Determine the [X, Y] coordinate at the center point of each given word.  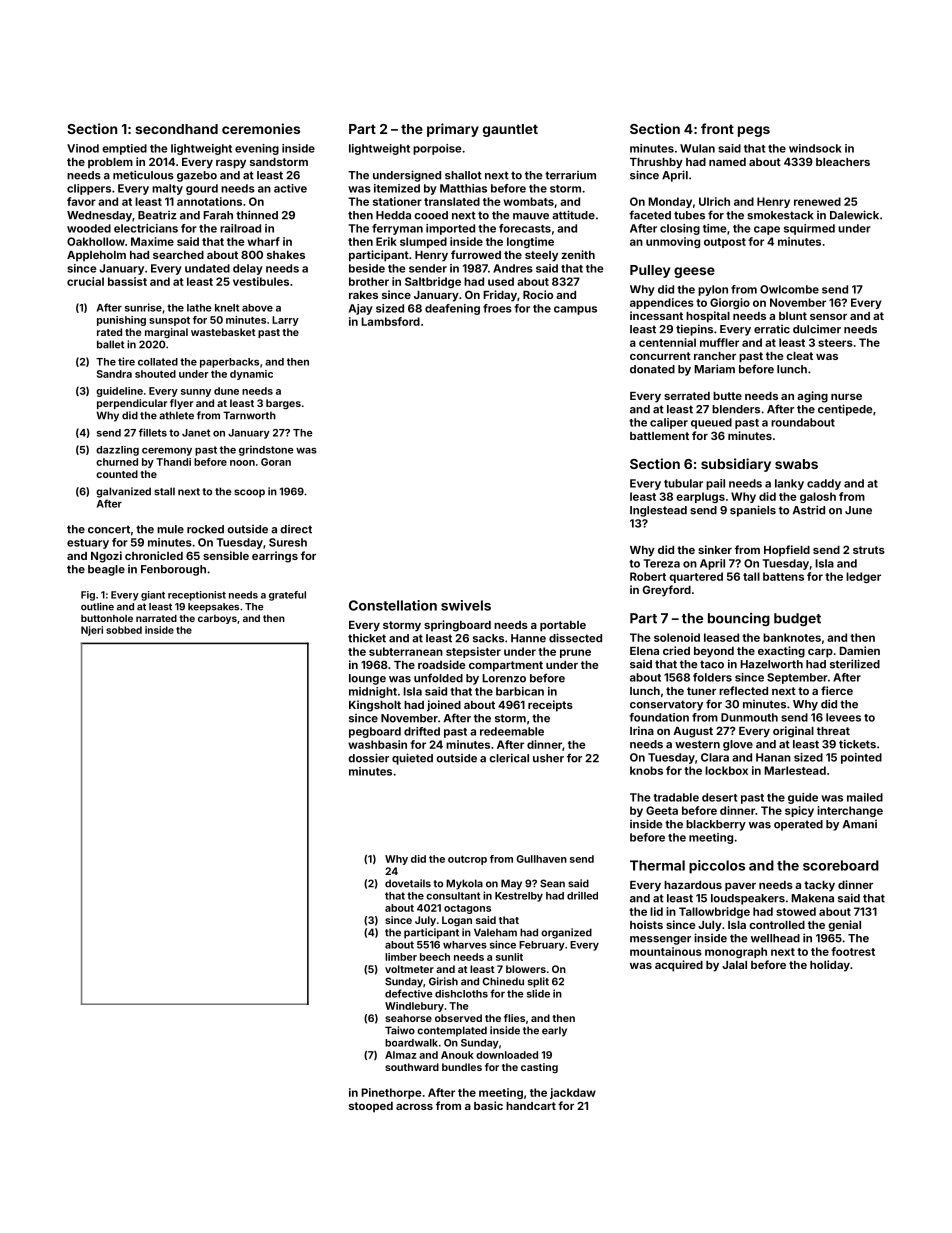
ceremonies [261, 128]
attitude [573, 215]
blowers [526, 969]
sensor [828, 317]
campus [575, 310]
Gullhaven [541, 859]
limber [401, 957]
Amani [860, 824]
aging [812, 397]
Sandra [114, 374]
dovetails [408, 883]
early [554, 1031]
